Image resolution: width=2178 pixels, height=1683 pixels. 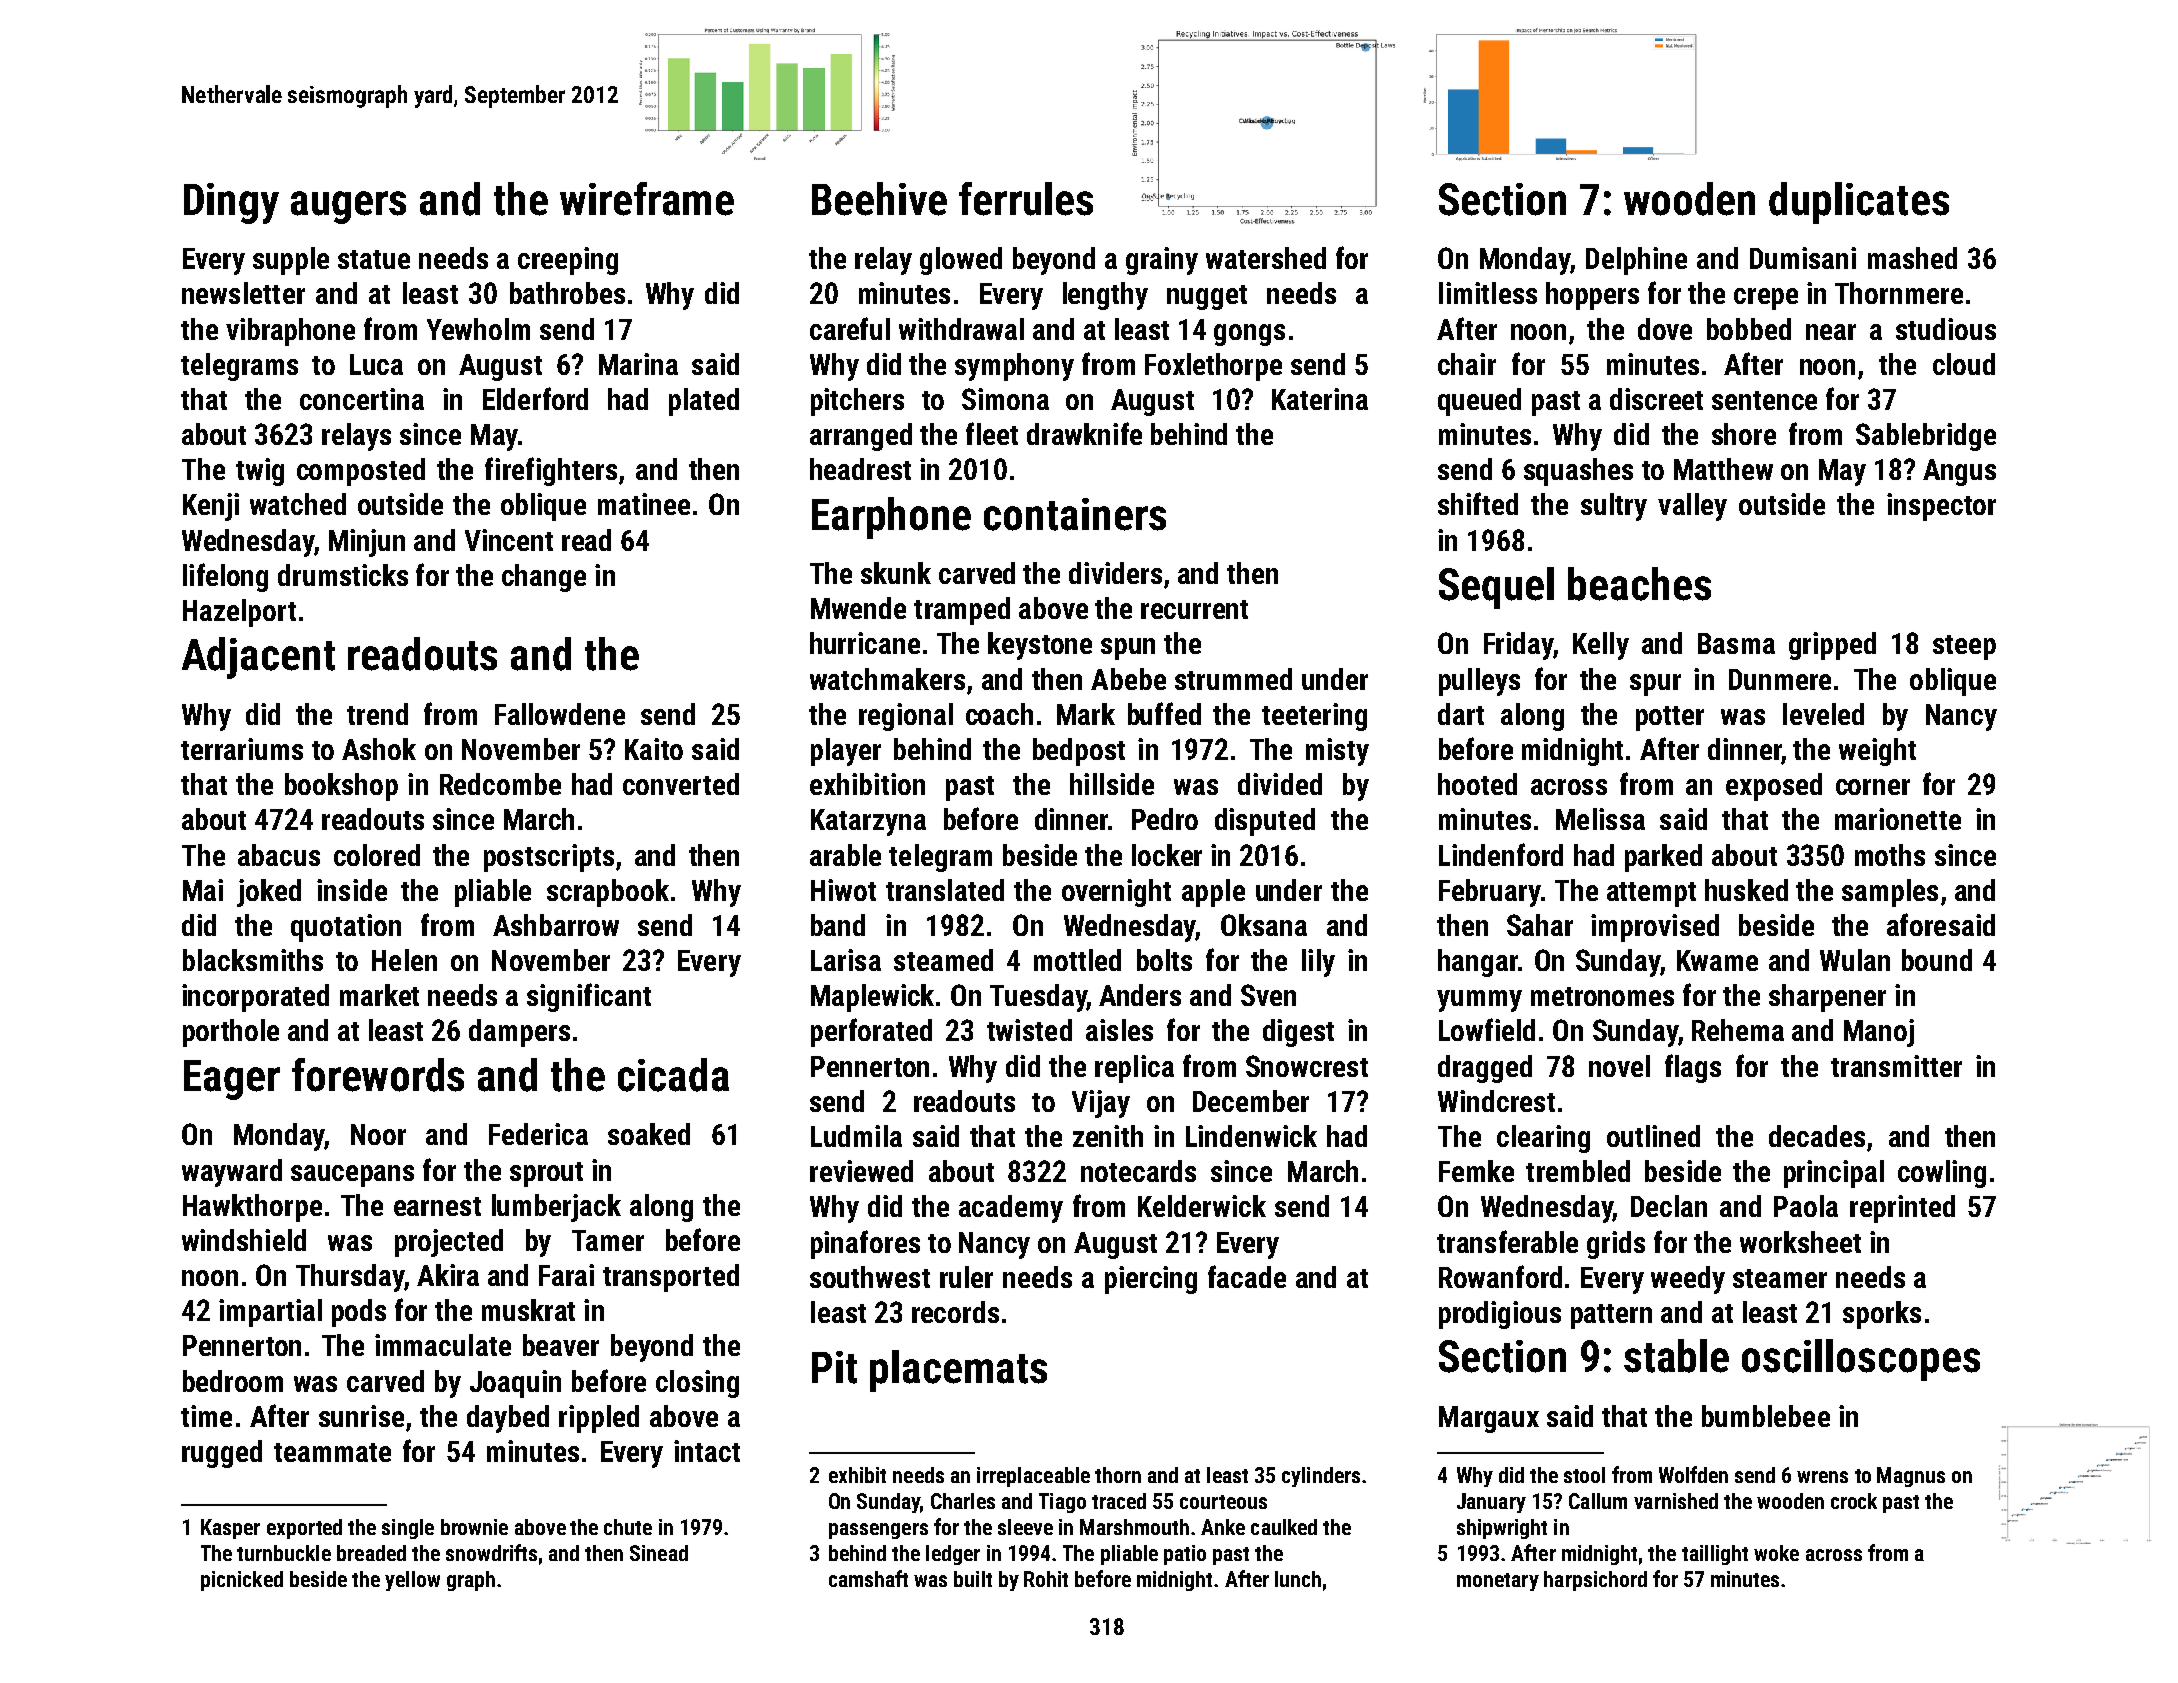 I want to click on harpsichord, so click(x=1595, y=1581).
